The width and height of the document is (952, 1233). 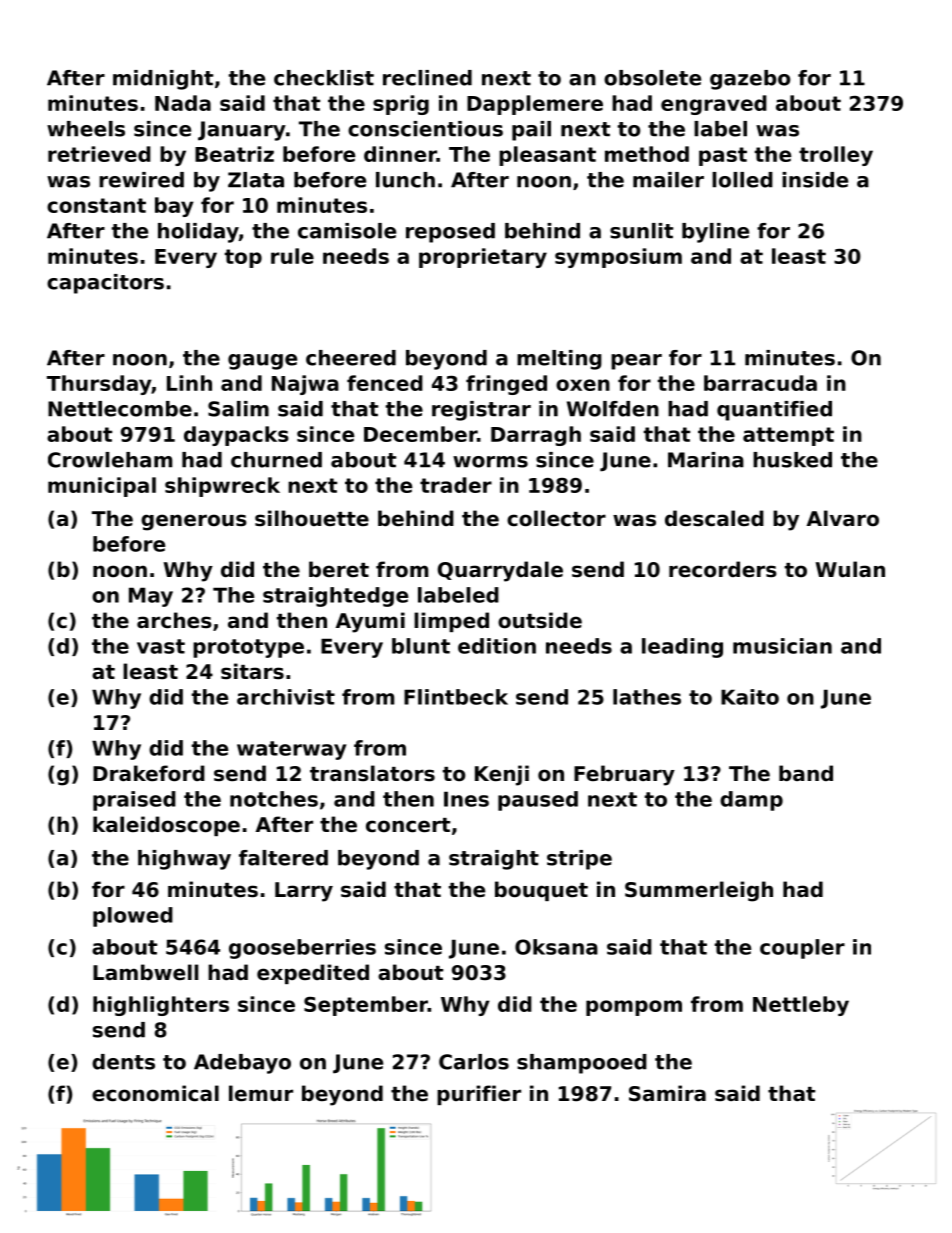 I want to click on Kenji, so click(x=502, y=775).
